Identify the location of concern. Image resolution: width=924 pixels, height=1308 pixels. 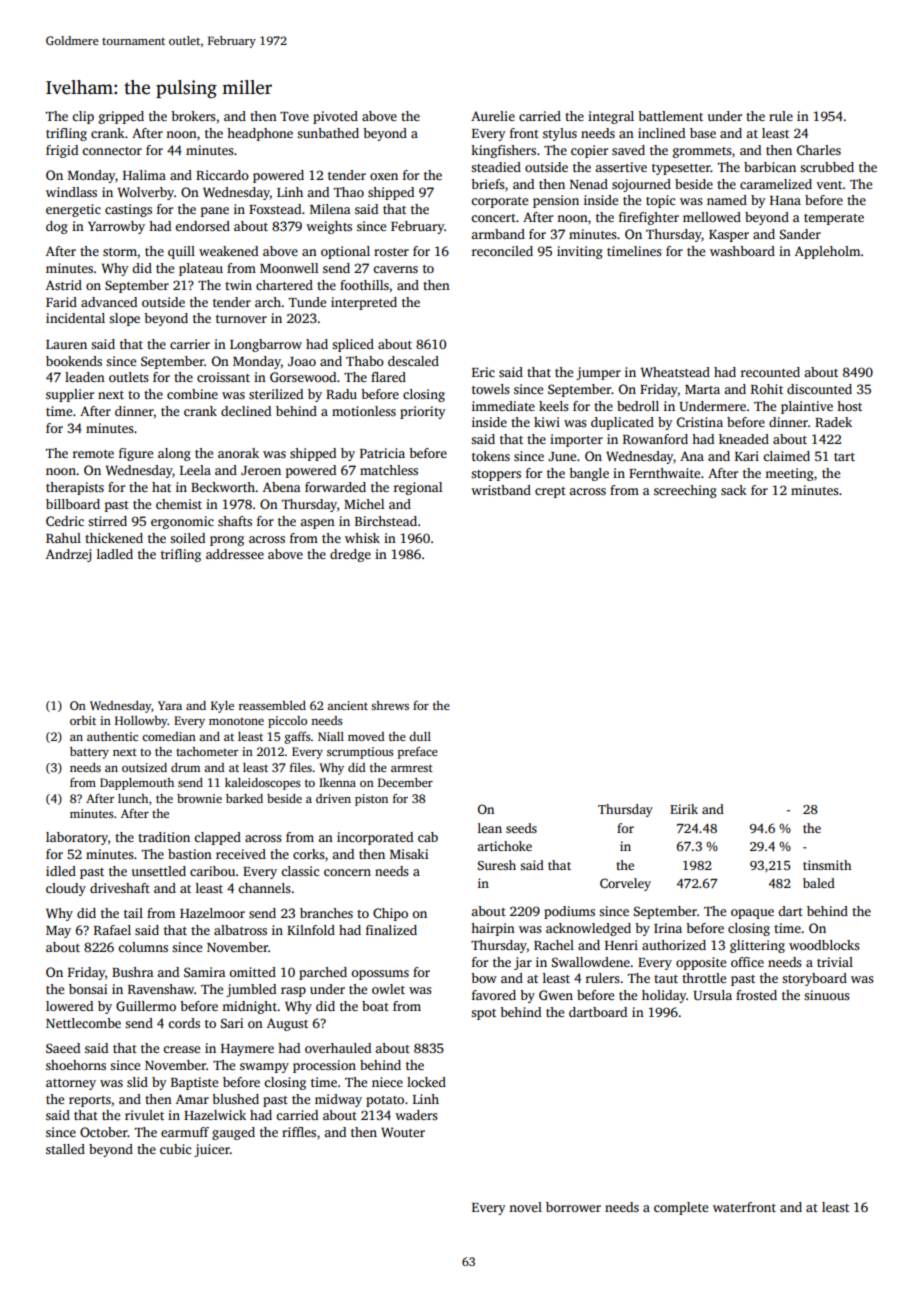
(347, 872).
